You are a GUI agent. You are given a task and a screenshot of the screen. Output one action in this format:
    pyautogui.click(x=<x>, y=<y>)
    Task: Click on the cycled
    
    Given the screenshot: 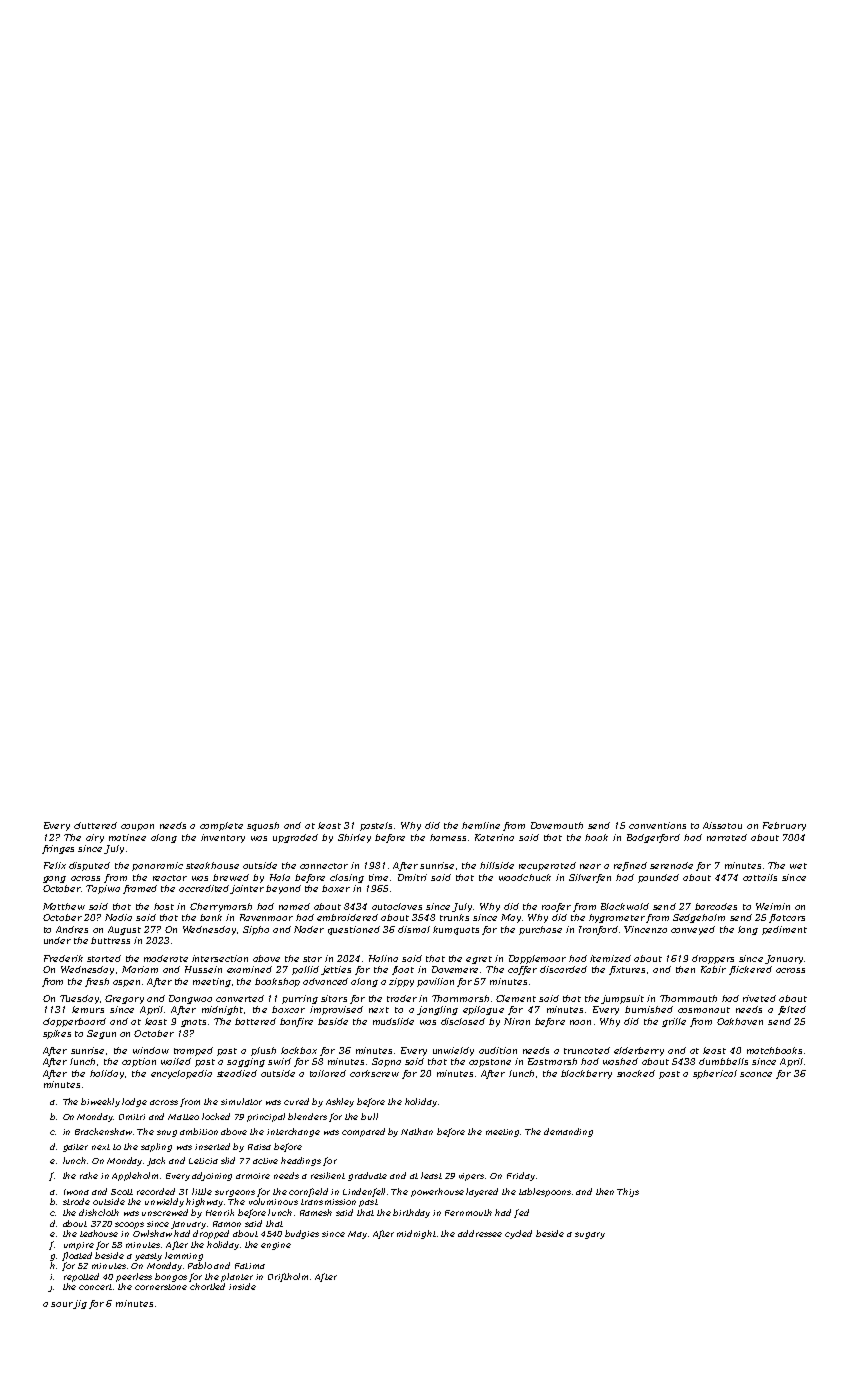 What is the action you would take?
    pyautogui.click(x=518, y=1234)
